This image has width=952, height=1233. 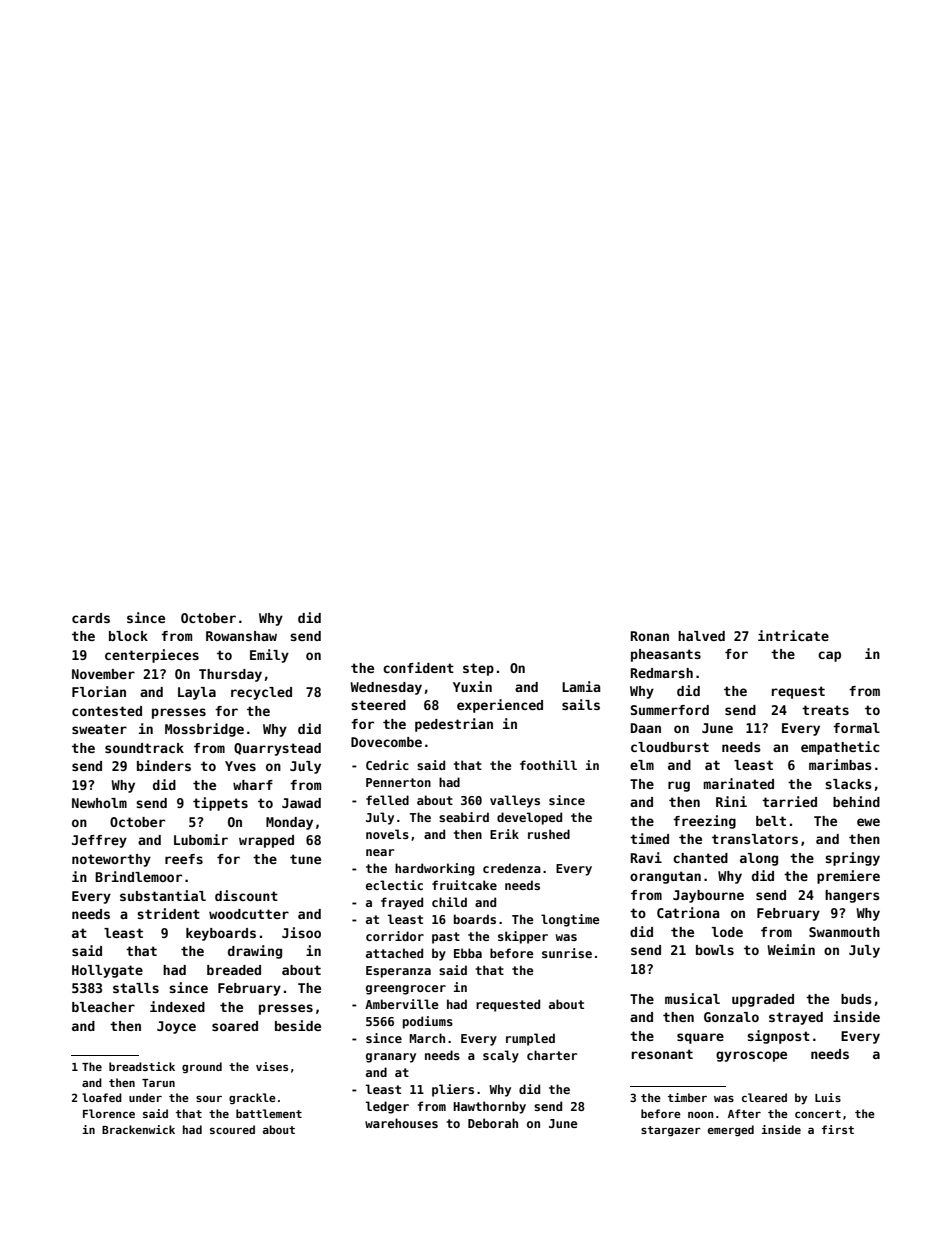 What do you see at coordinates (793, 635) in the image?
I see `intricate` at bounding box center [793, 635].
